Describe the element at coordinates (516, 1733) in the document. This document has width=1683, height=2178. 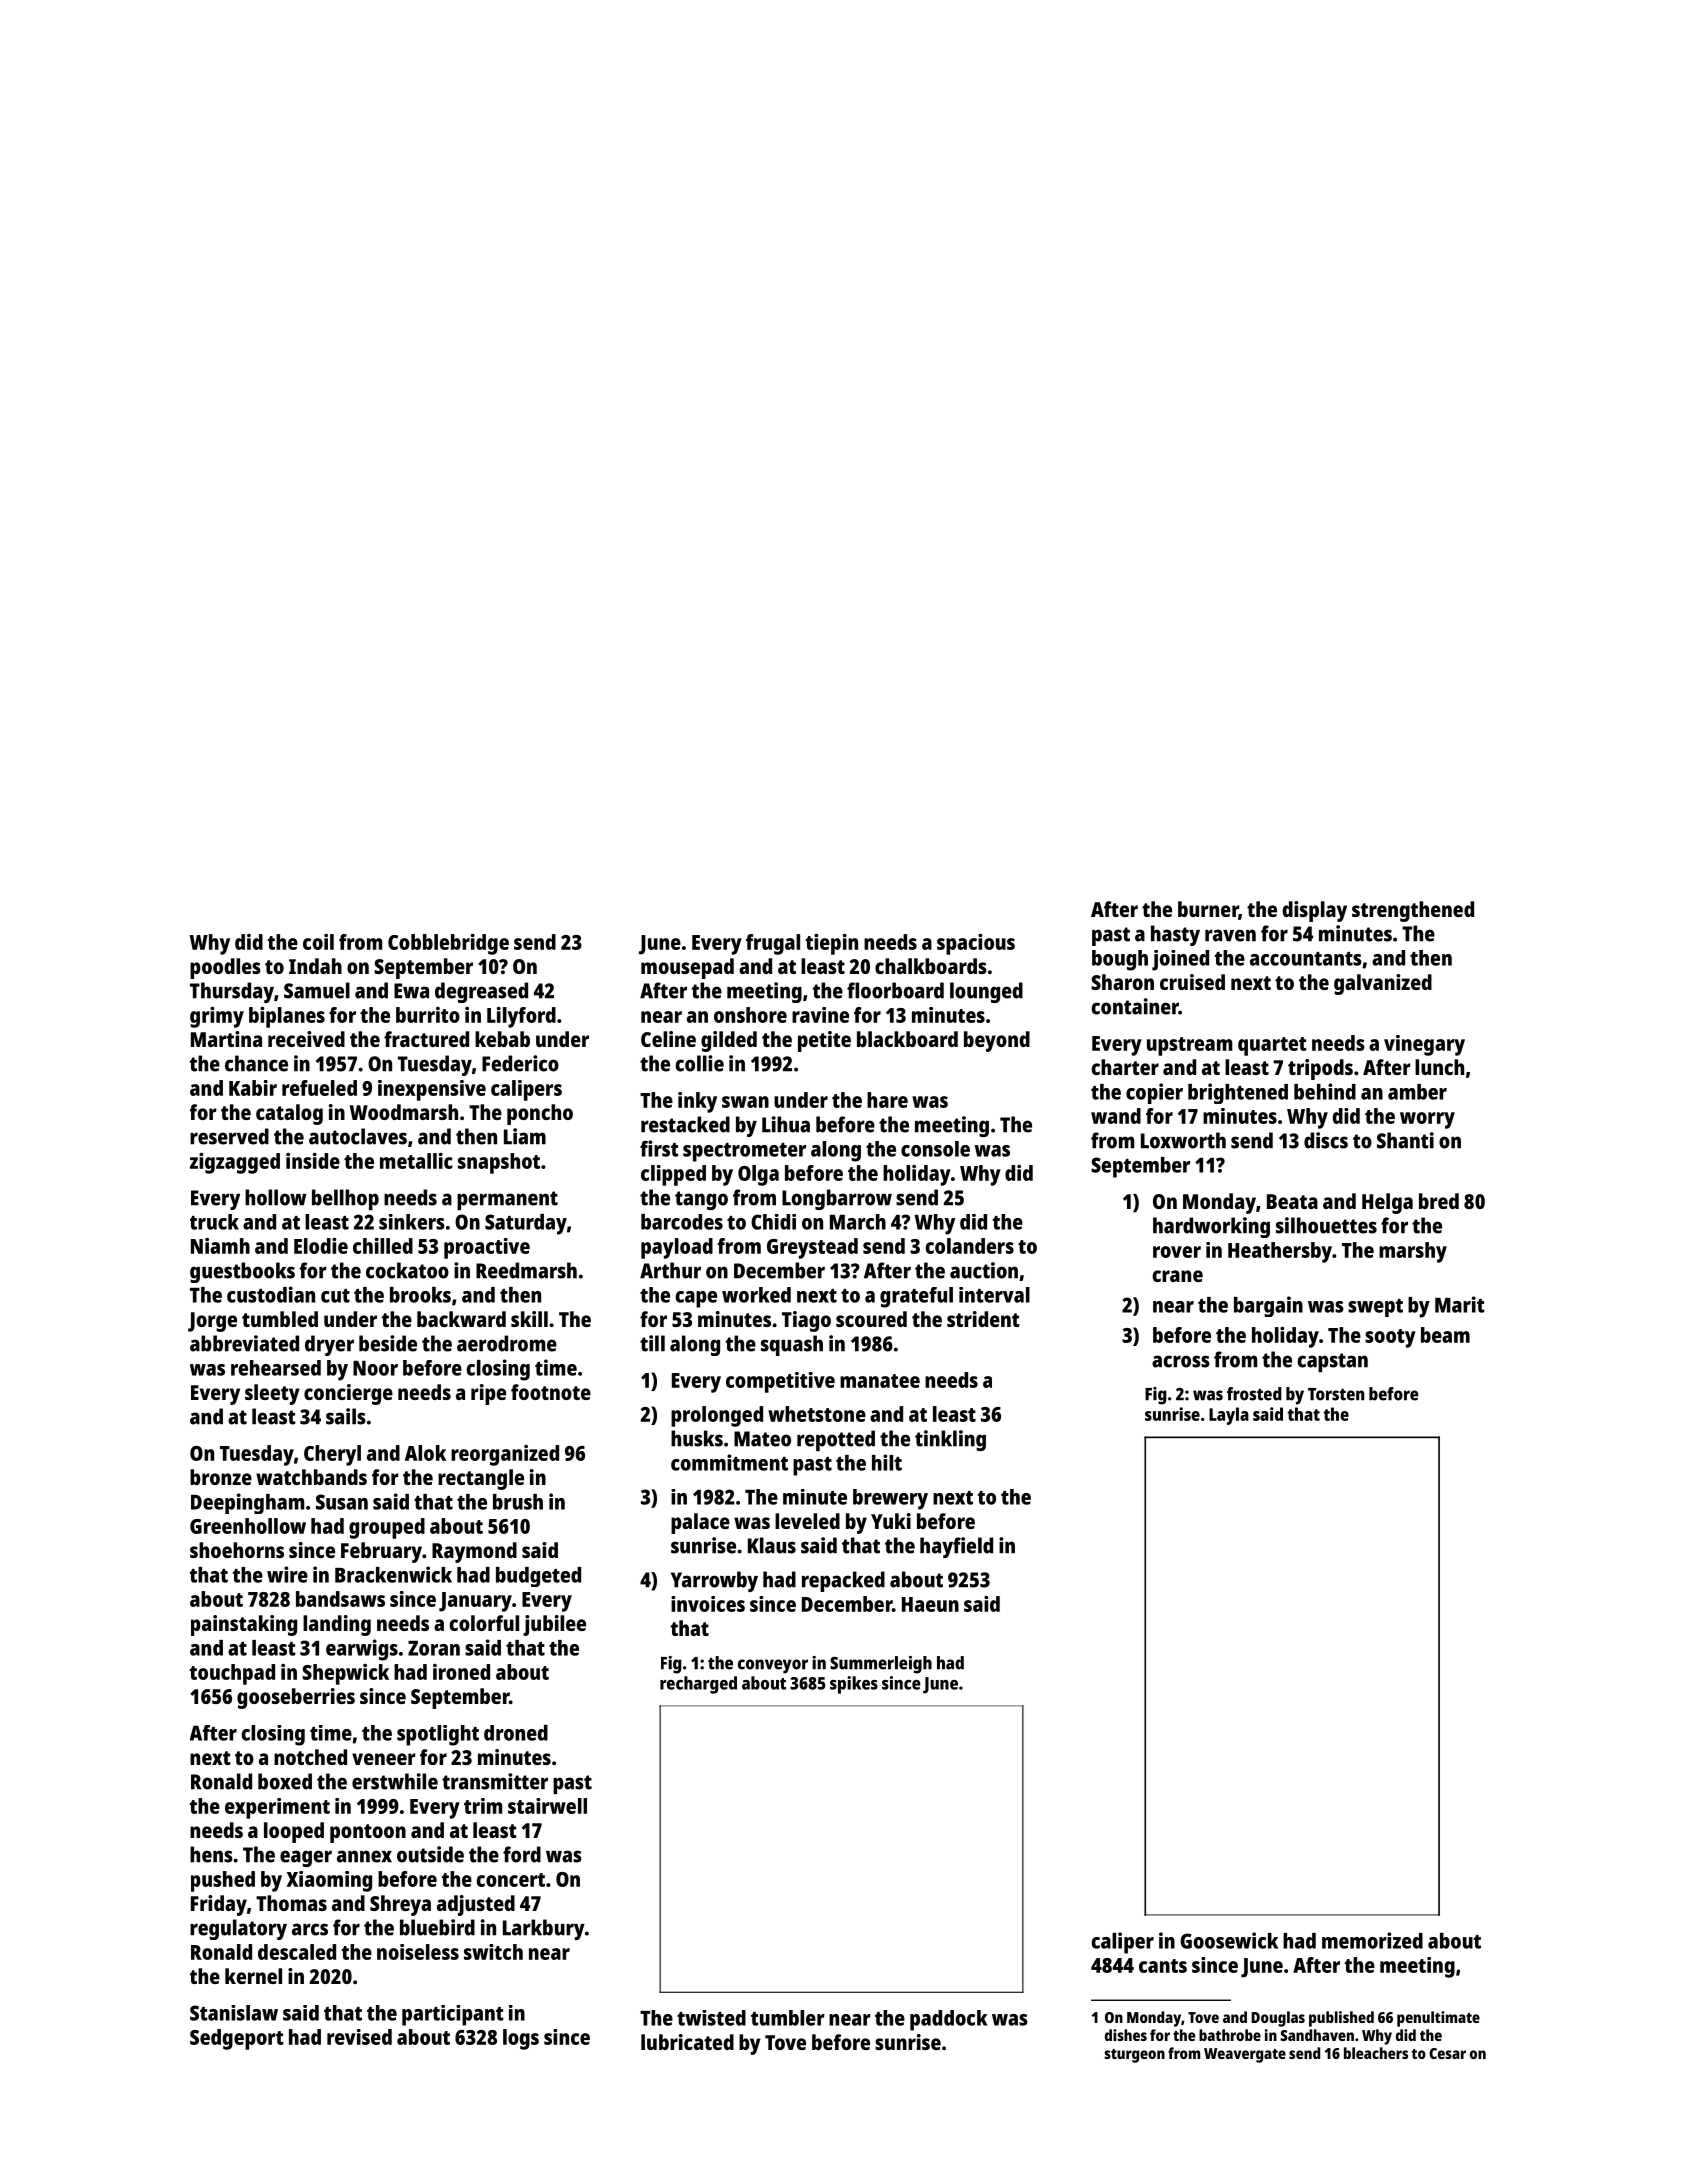
I see `droned` at that location.
